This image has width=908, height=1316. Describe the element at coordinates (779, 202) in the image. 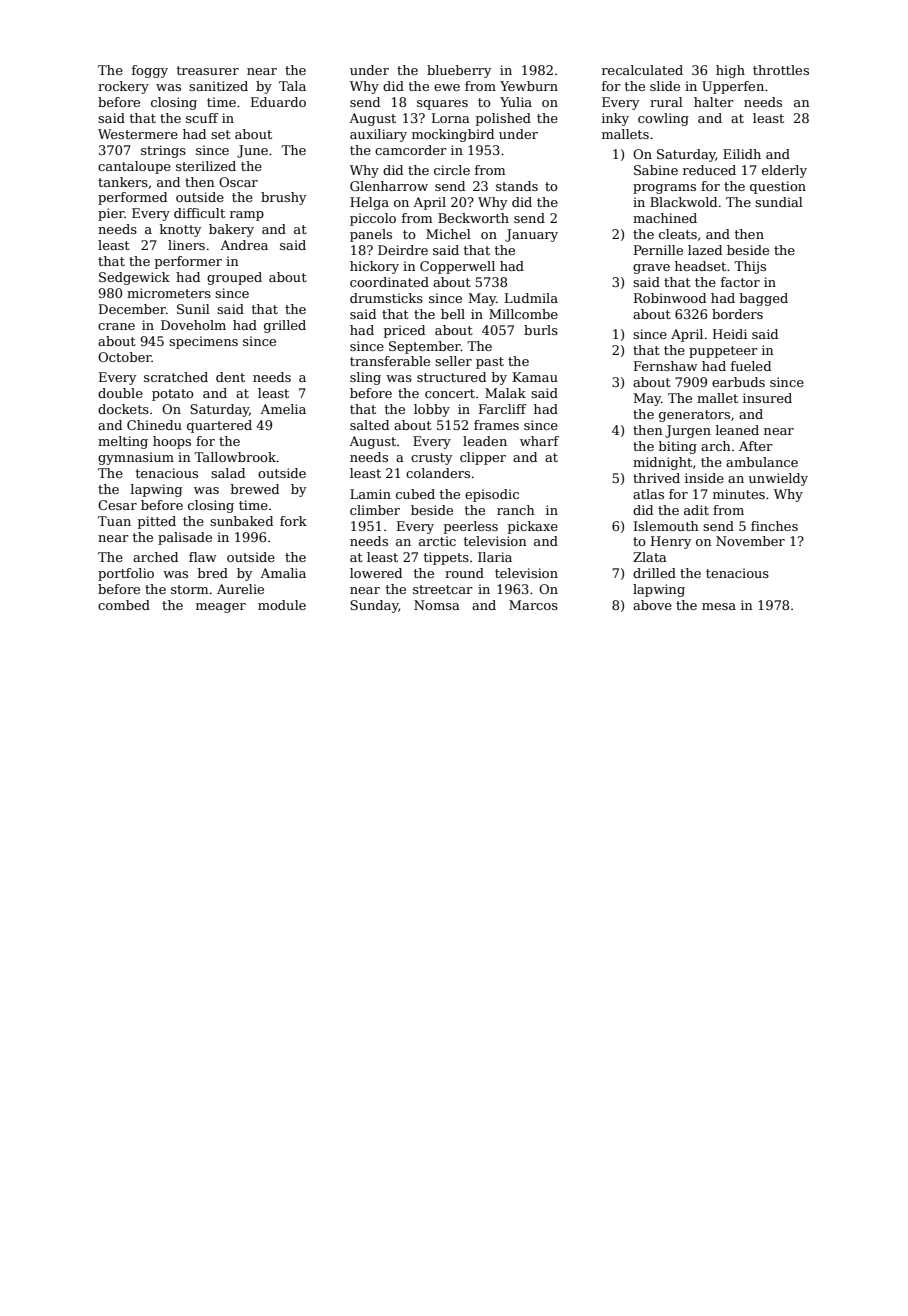

I see `sundial` at that location.
